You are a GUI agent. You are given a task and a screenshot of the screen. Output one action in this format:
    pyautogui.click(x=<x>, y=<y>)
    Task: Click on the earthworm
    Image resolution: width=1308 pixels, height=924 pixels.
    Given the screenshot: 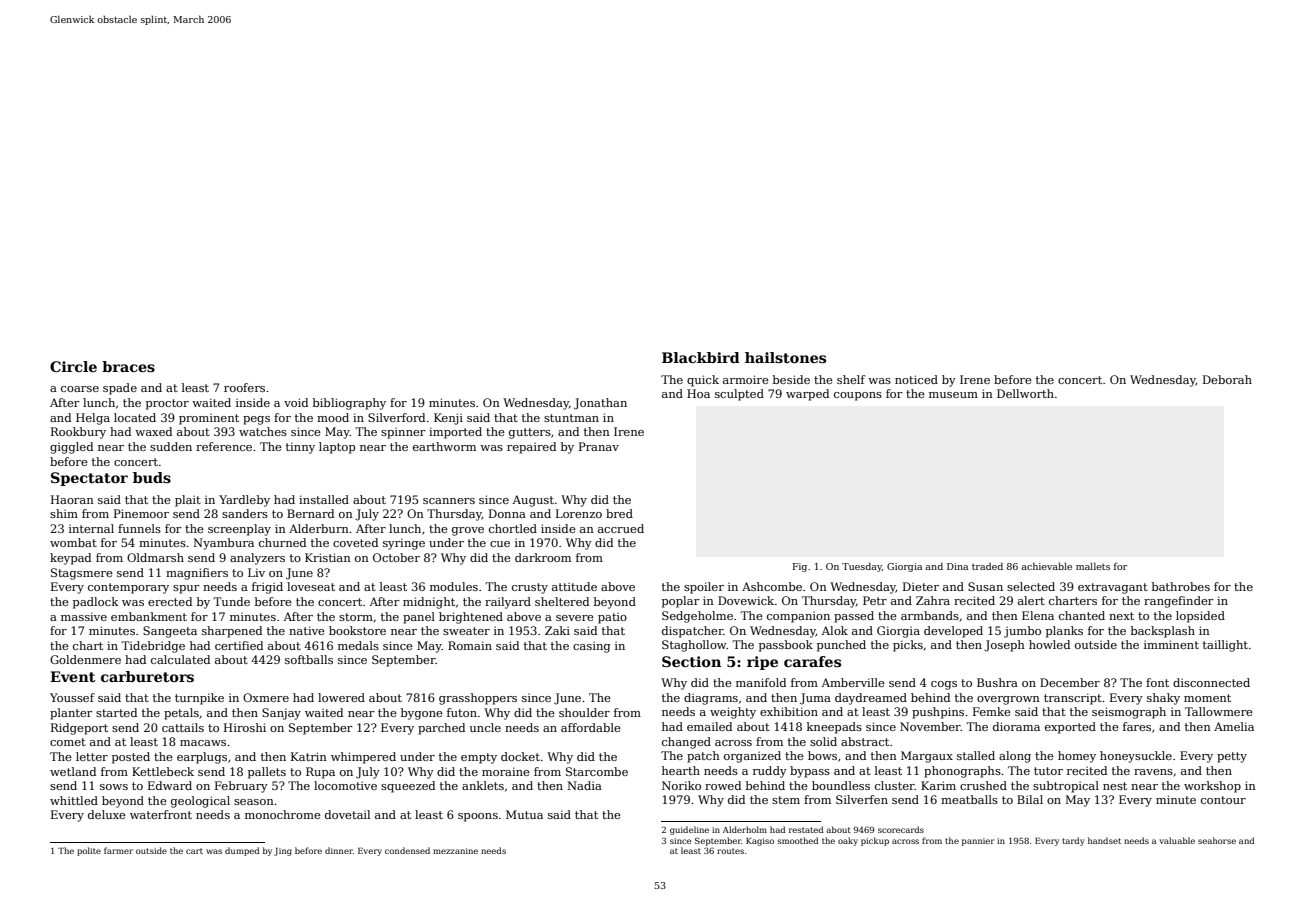 What is the action you would take?
    pyautogui.click(x=444, y=446)
